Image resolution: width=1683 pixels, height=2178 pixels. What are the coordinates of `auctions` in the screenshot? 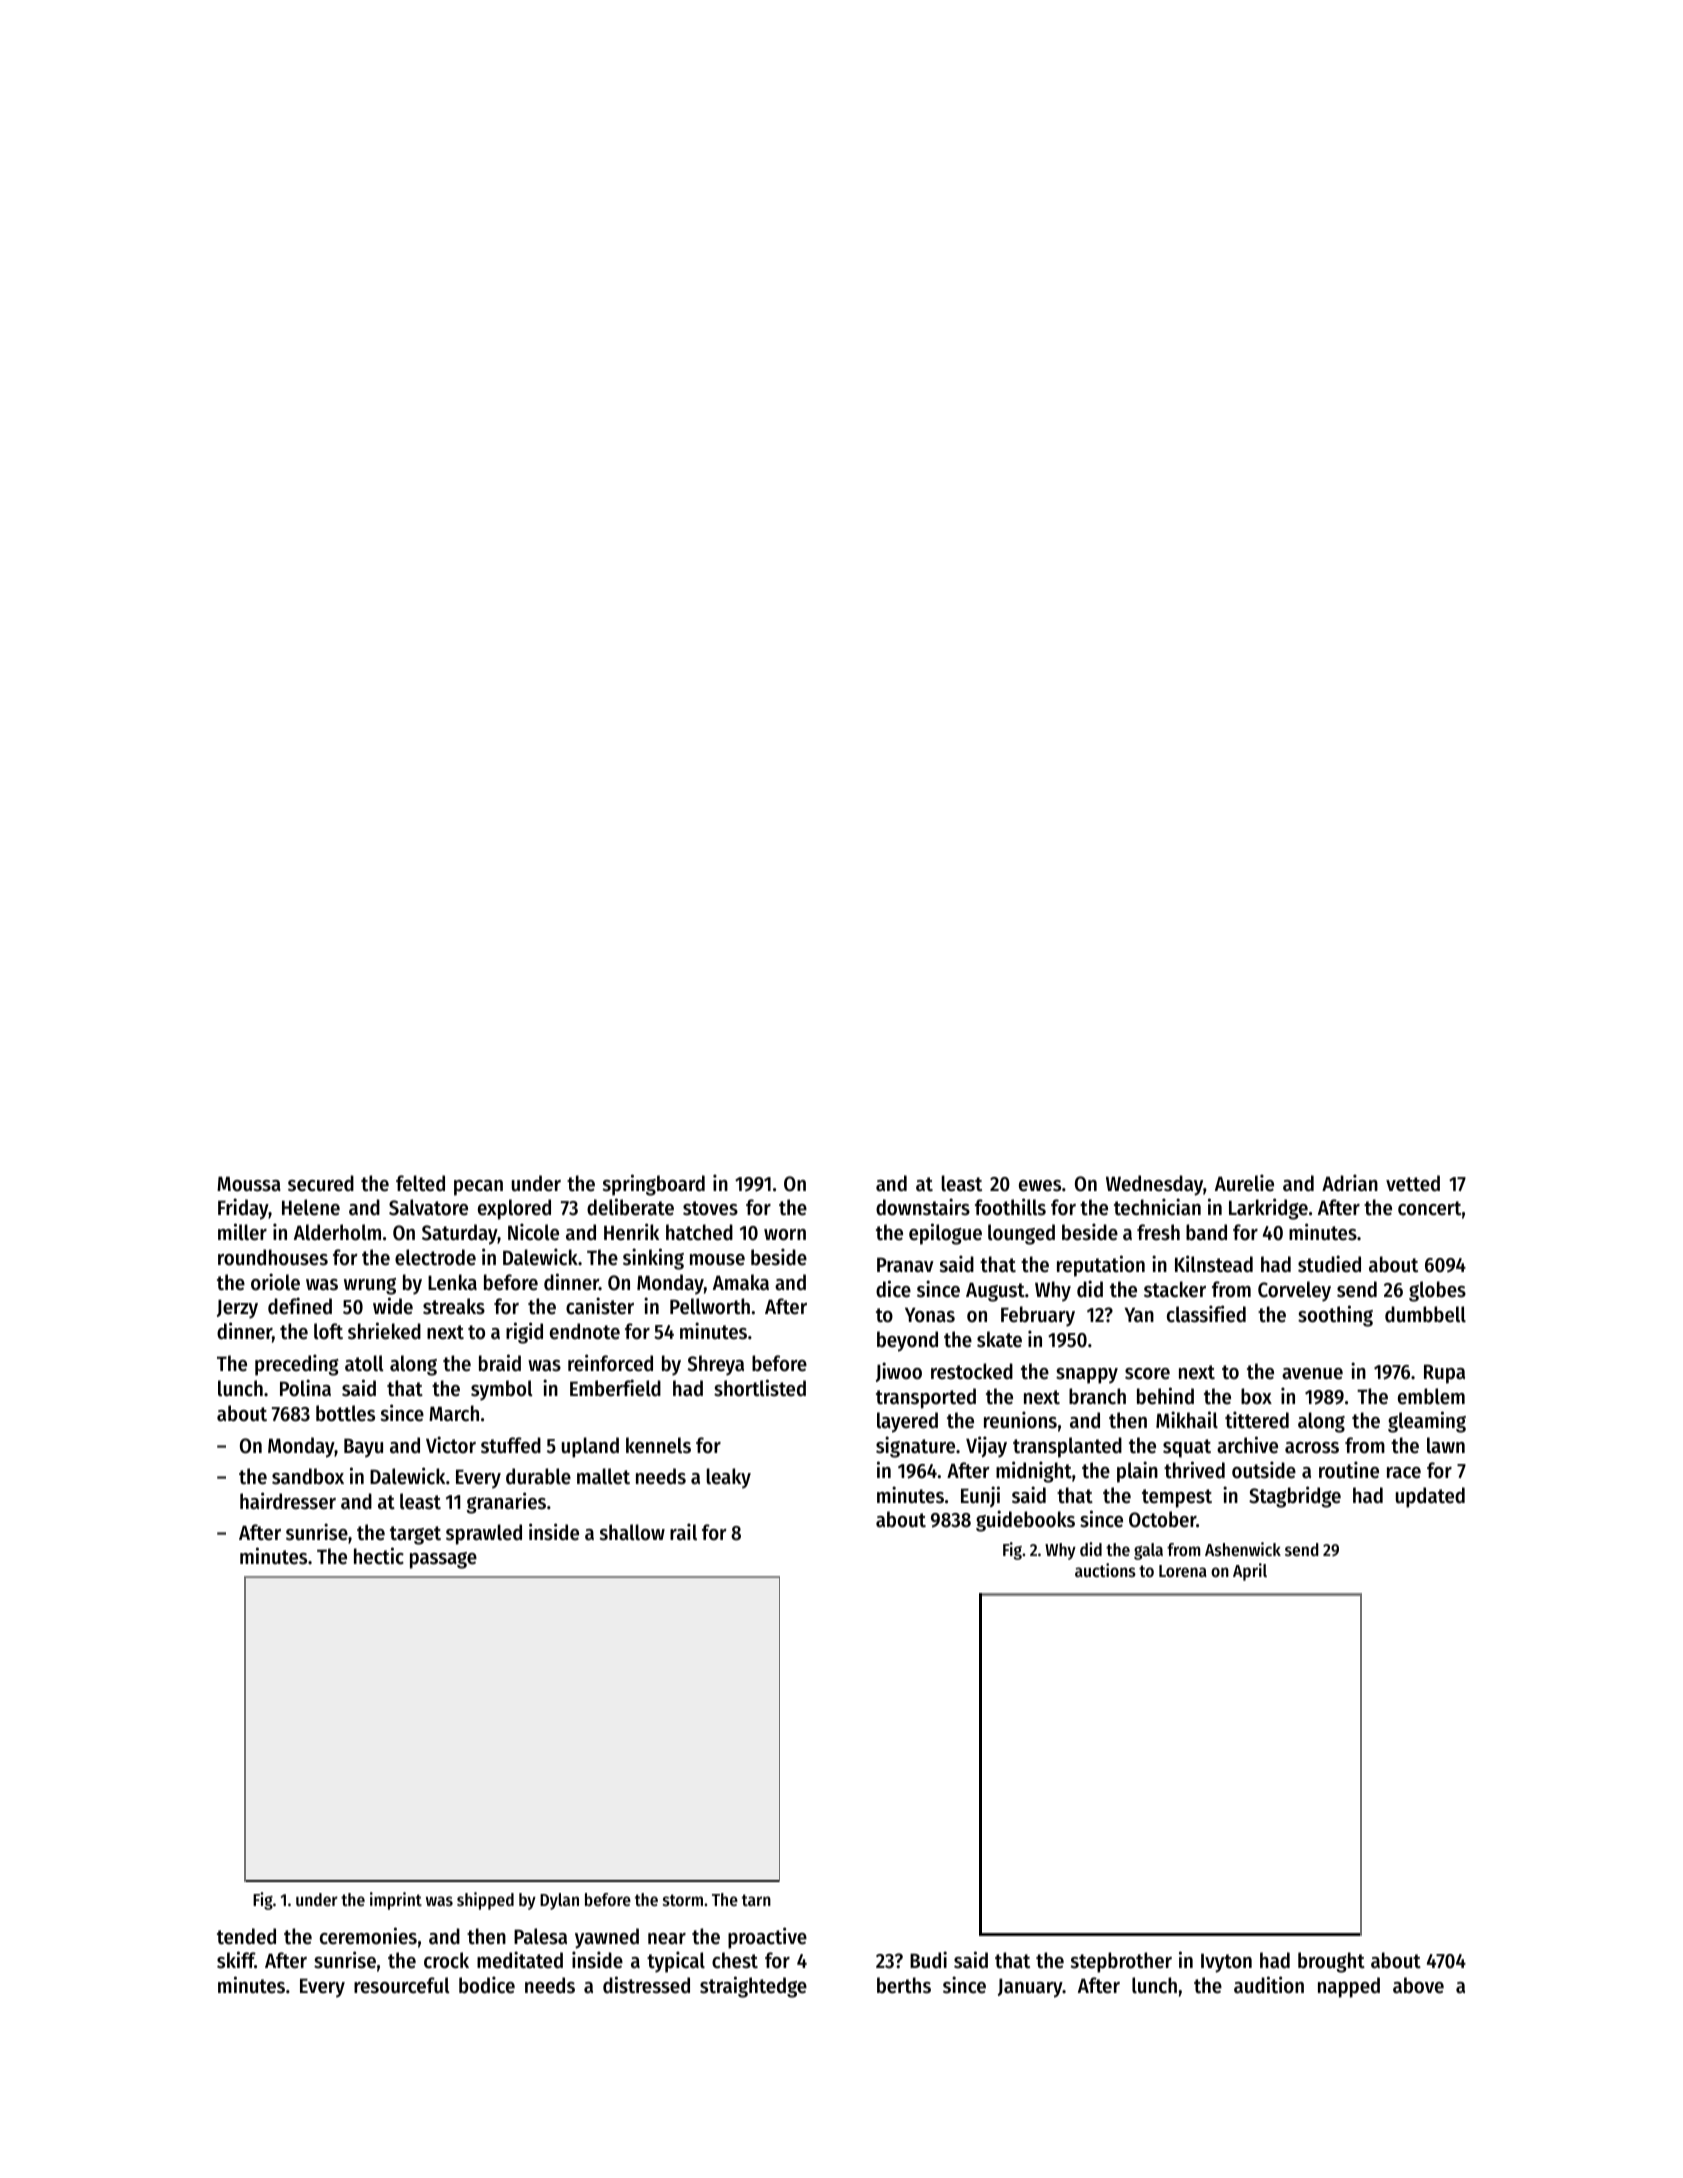 It's located at (1105, 1570).
